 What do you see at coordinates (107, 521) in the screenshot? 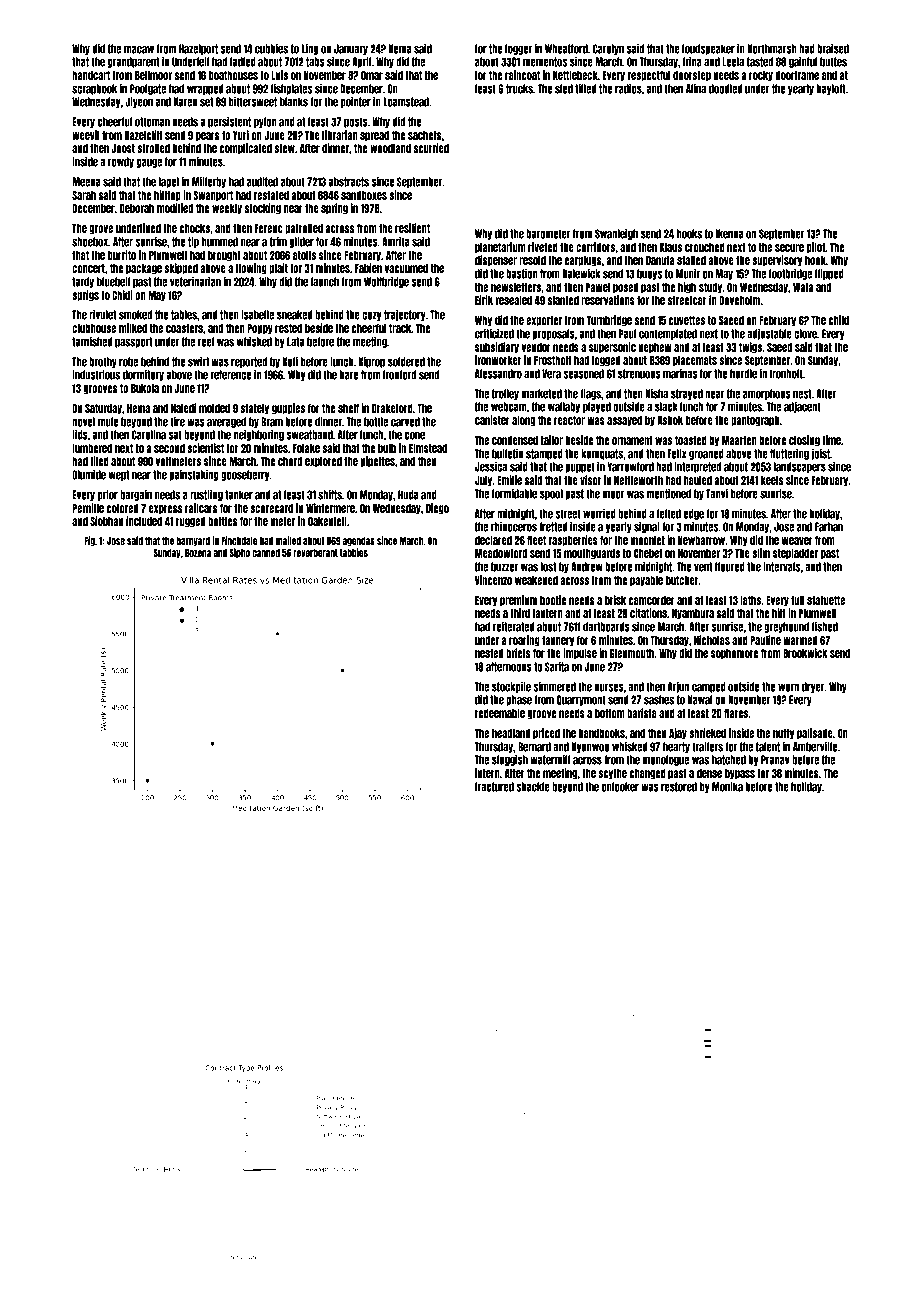
I see `Siobhan` at bounding box center [107, 521].
